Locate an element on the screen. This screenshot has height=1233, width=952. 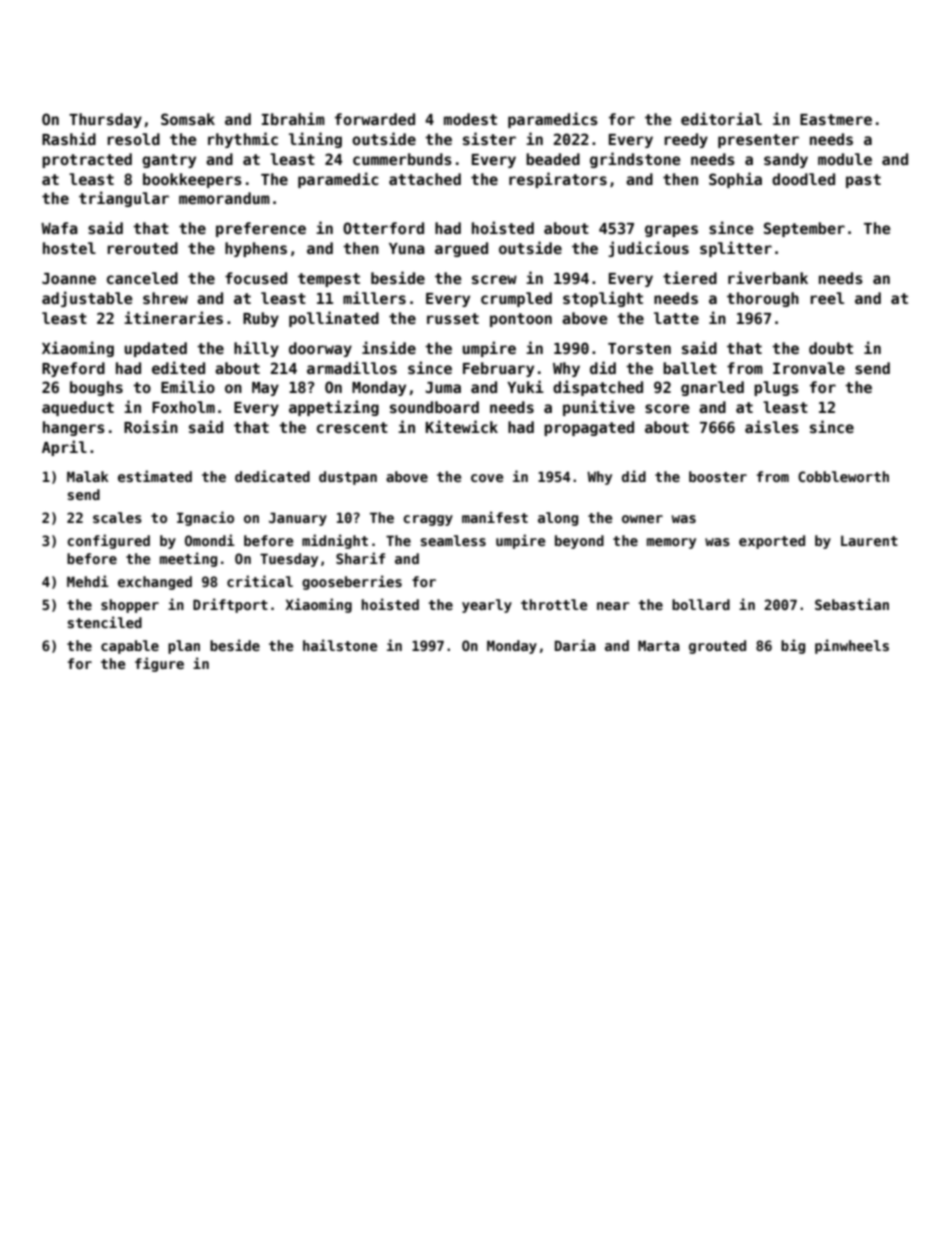
editorial is located at coordinates (721, 118).
